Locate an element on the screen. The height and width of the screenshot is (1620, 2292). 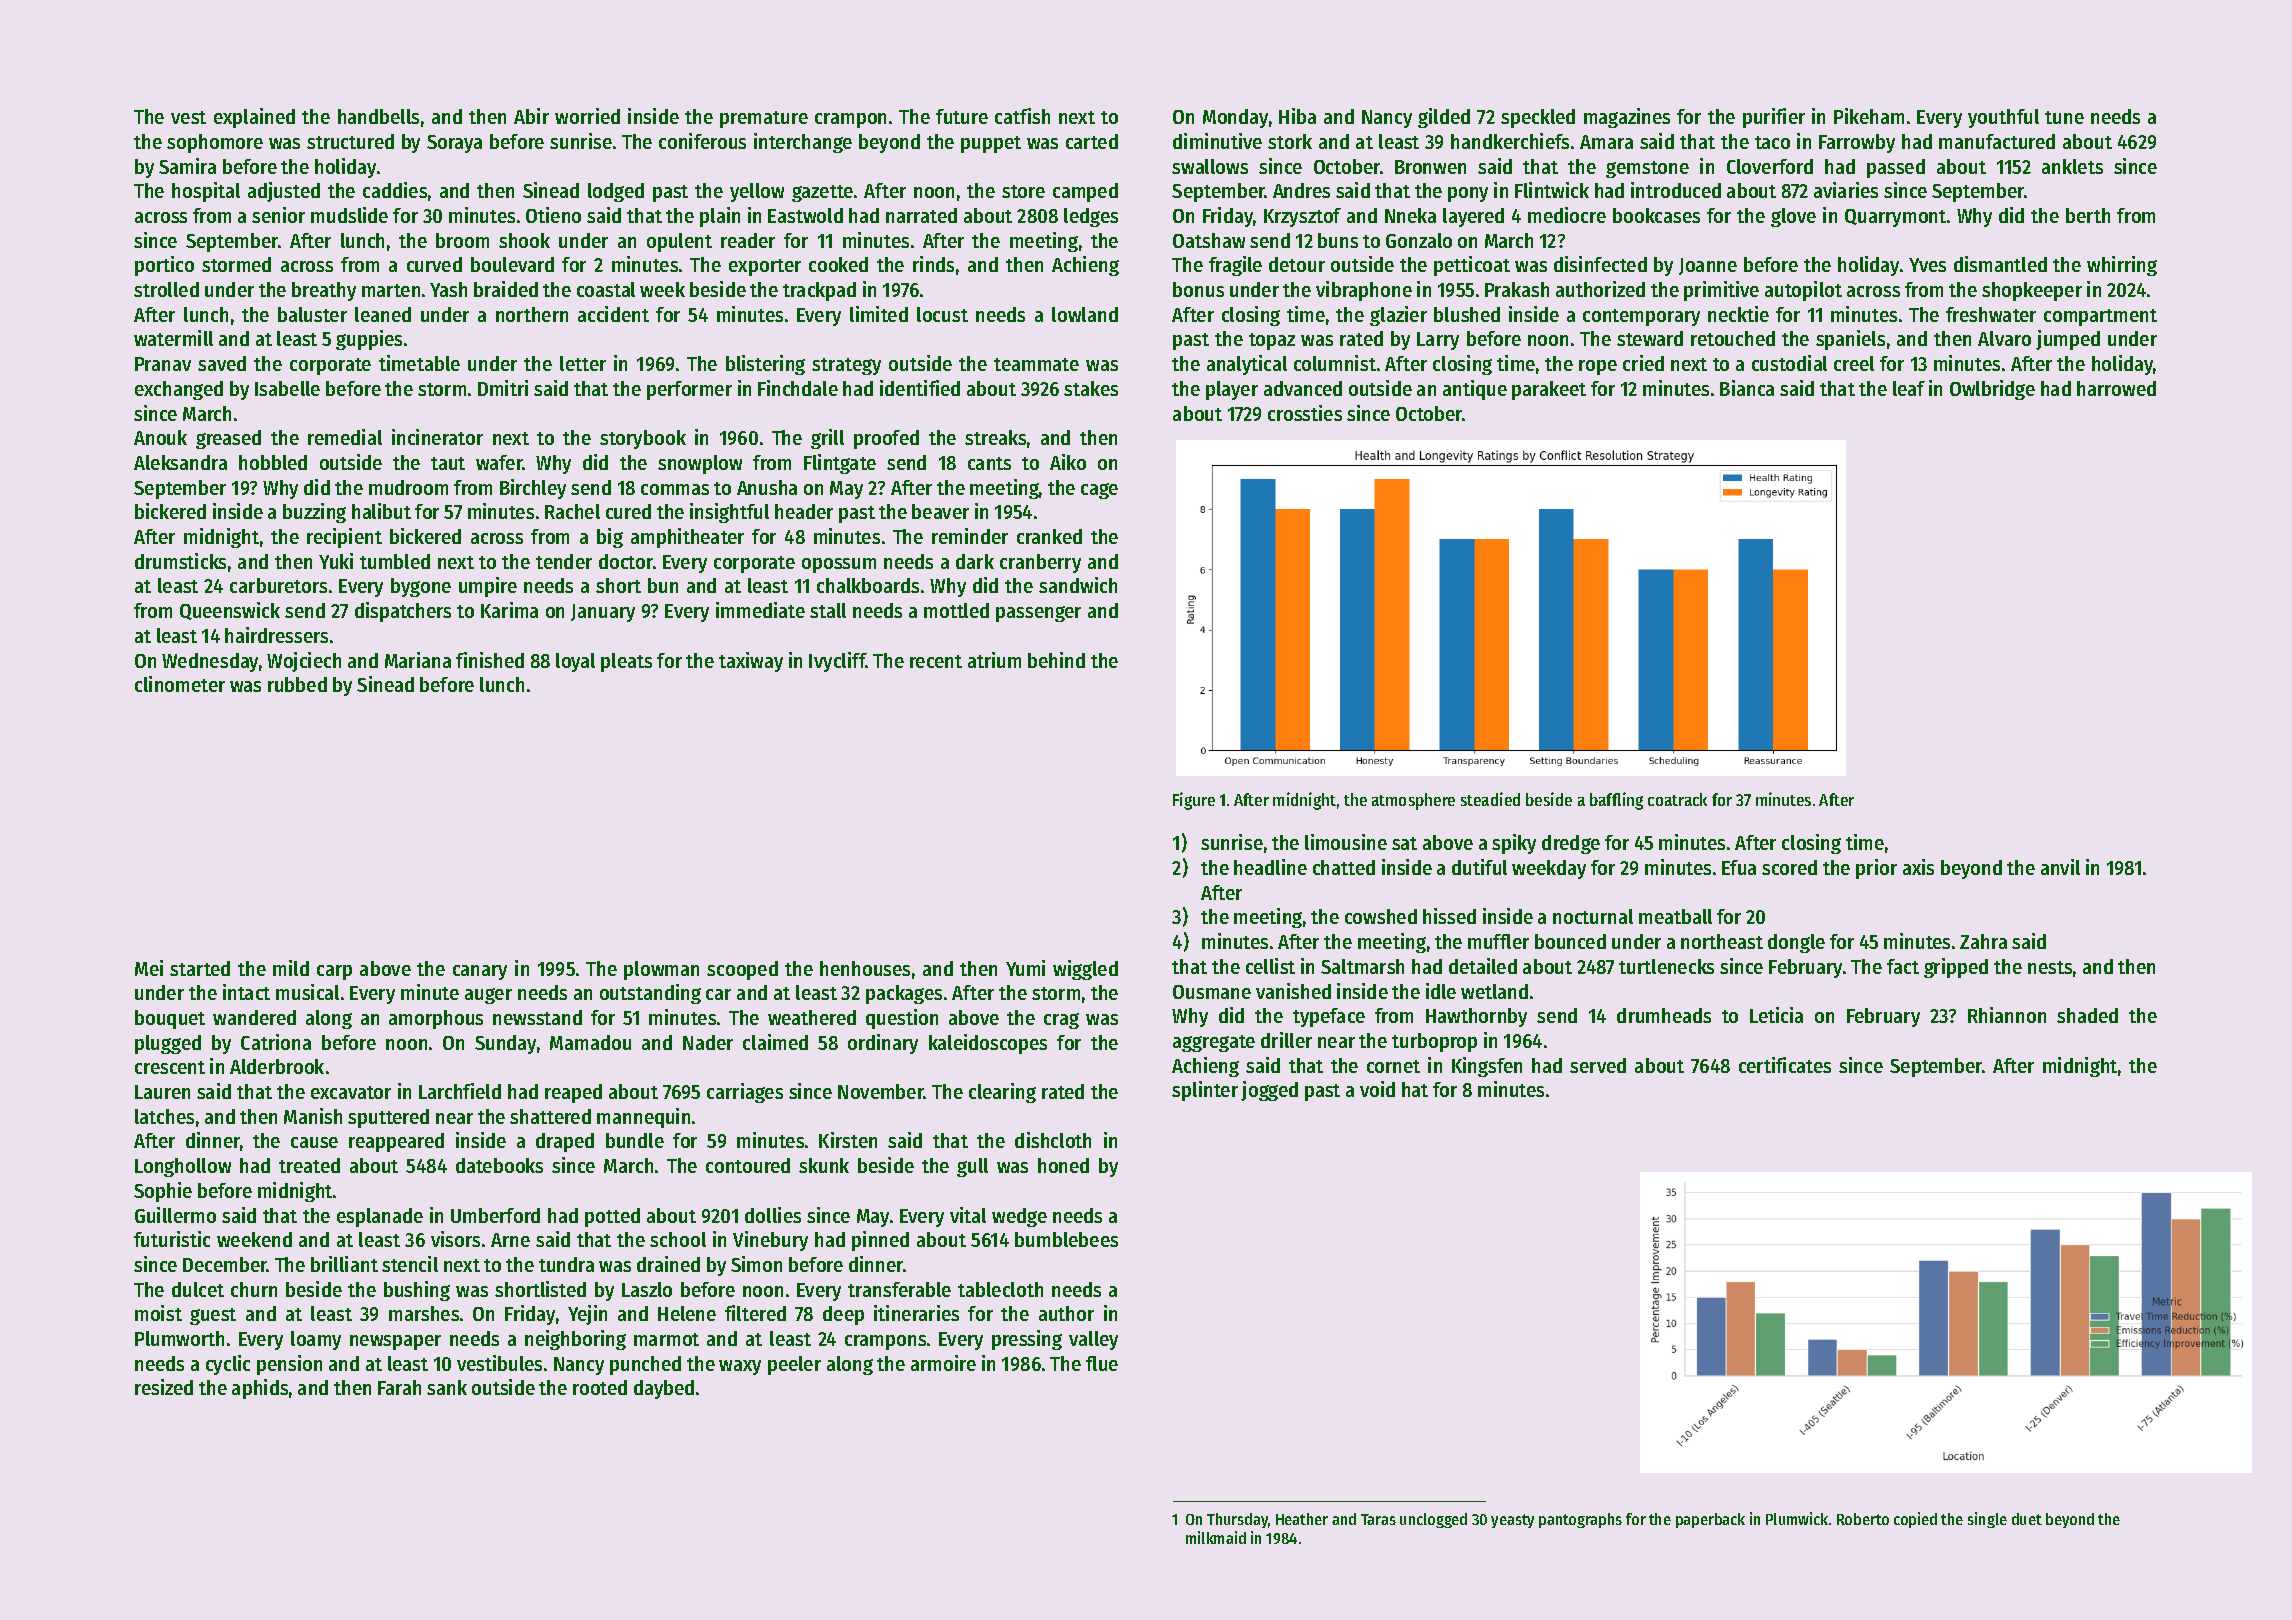
worried is located at coordinates (587, 116).
